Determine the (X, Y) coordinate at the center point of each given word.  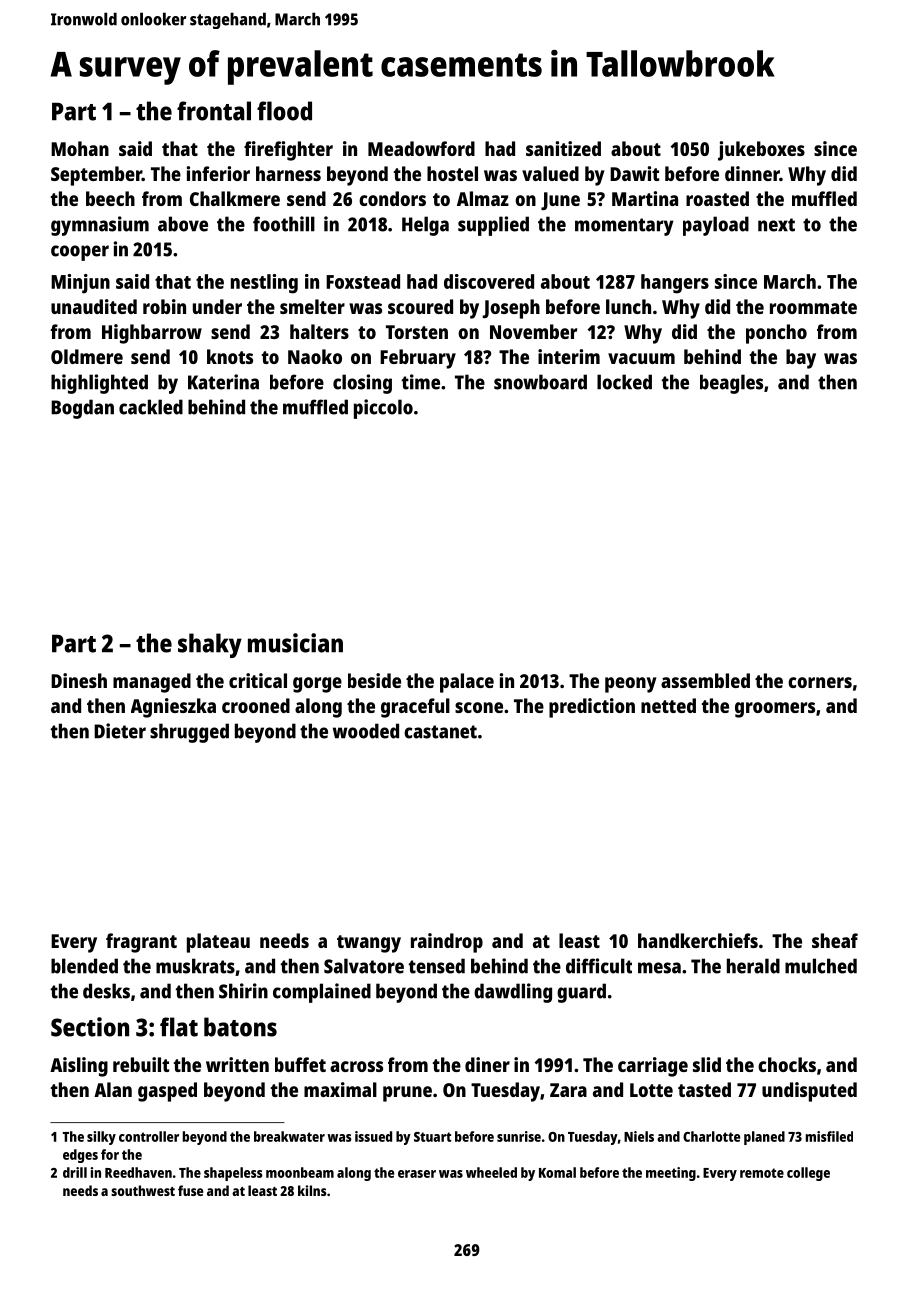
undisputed (809, 1092)
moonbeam (300, 1172)
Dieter (120, 731)
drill (75, 1172)
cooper (80, 253)
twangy (369, 944)
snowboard (540, 382)
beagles (731, 384)
